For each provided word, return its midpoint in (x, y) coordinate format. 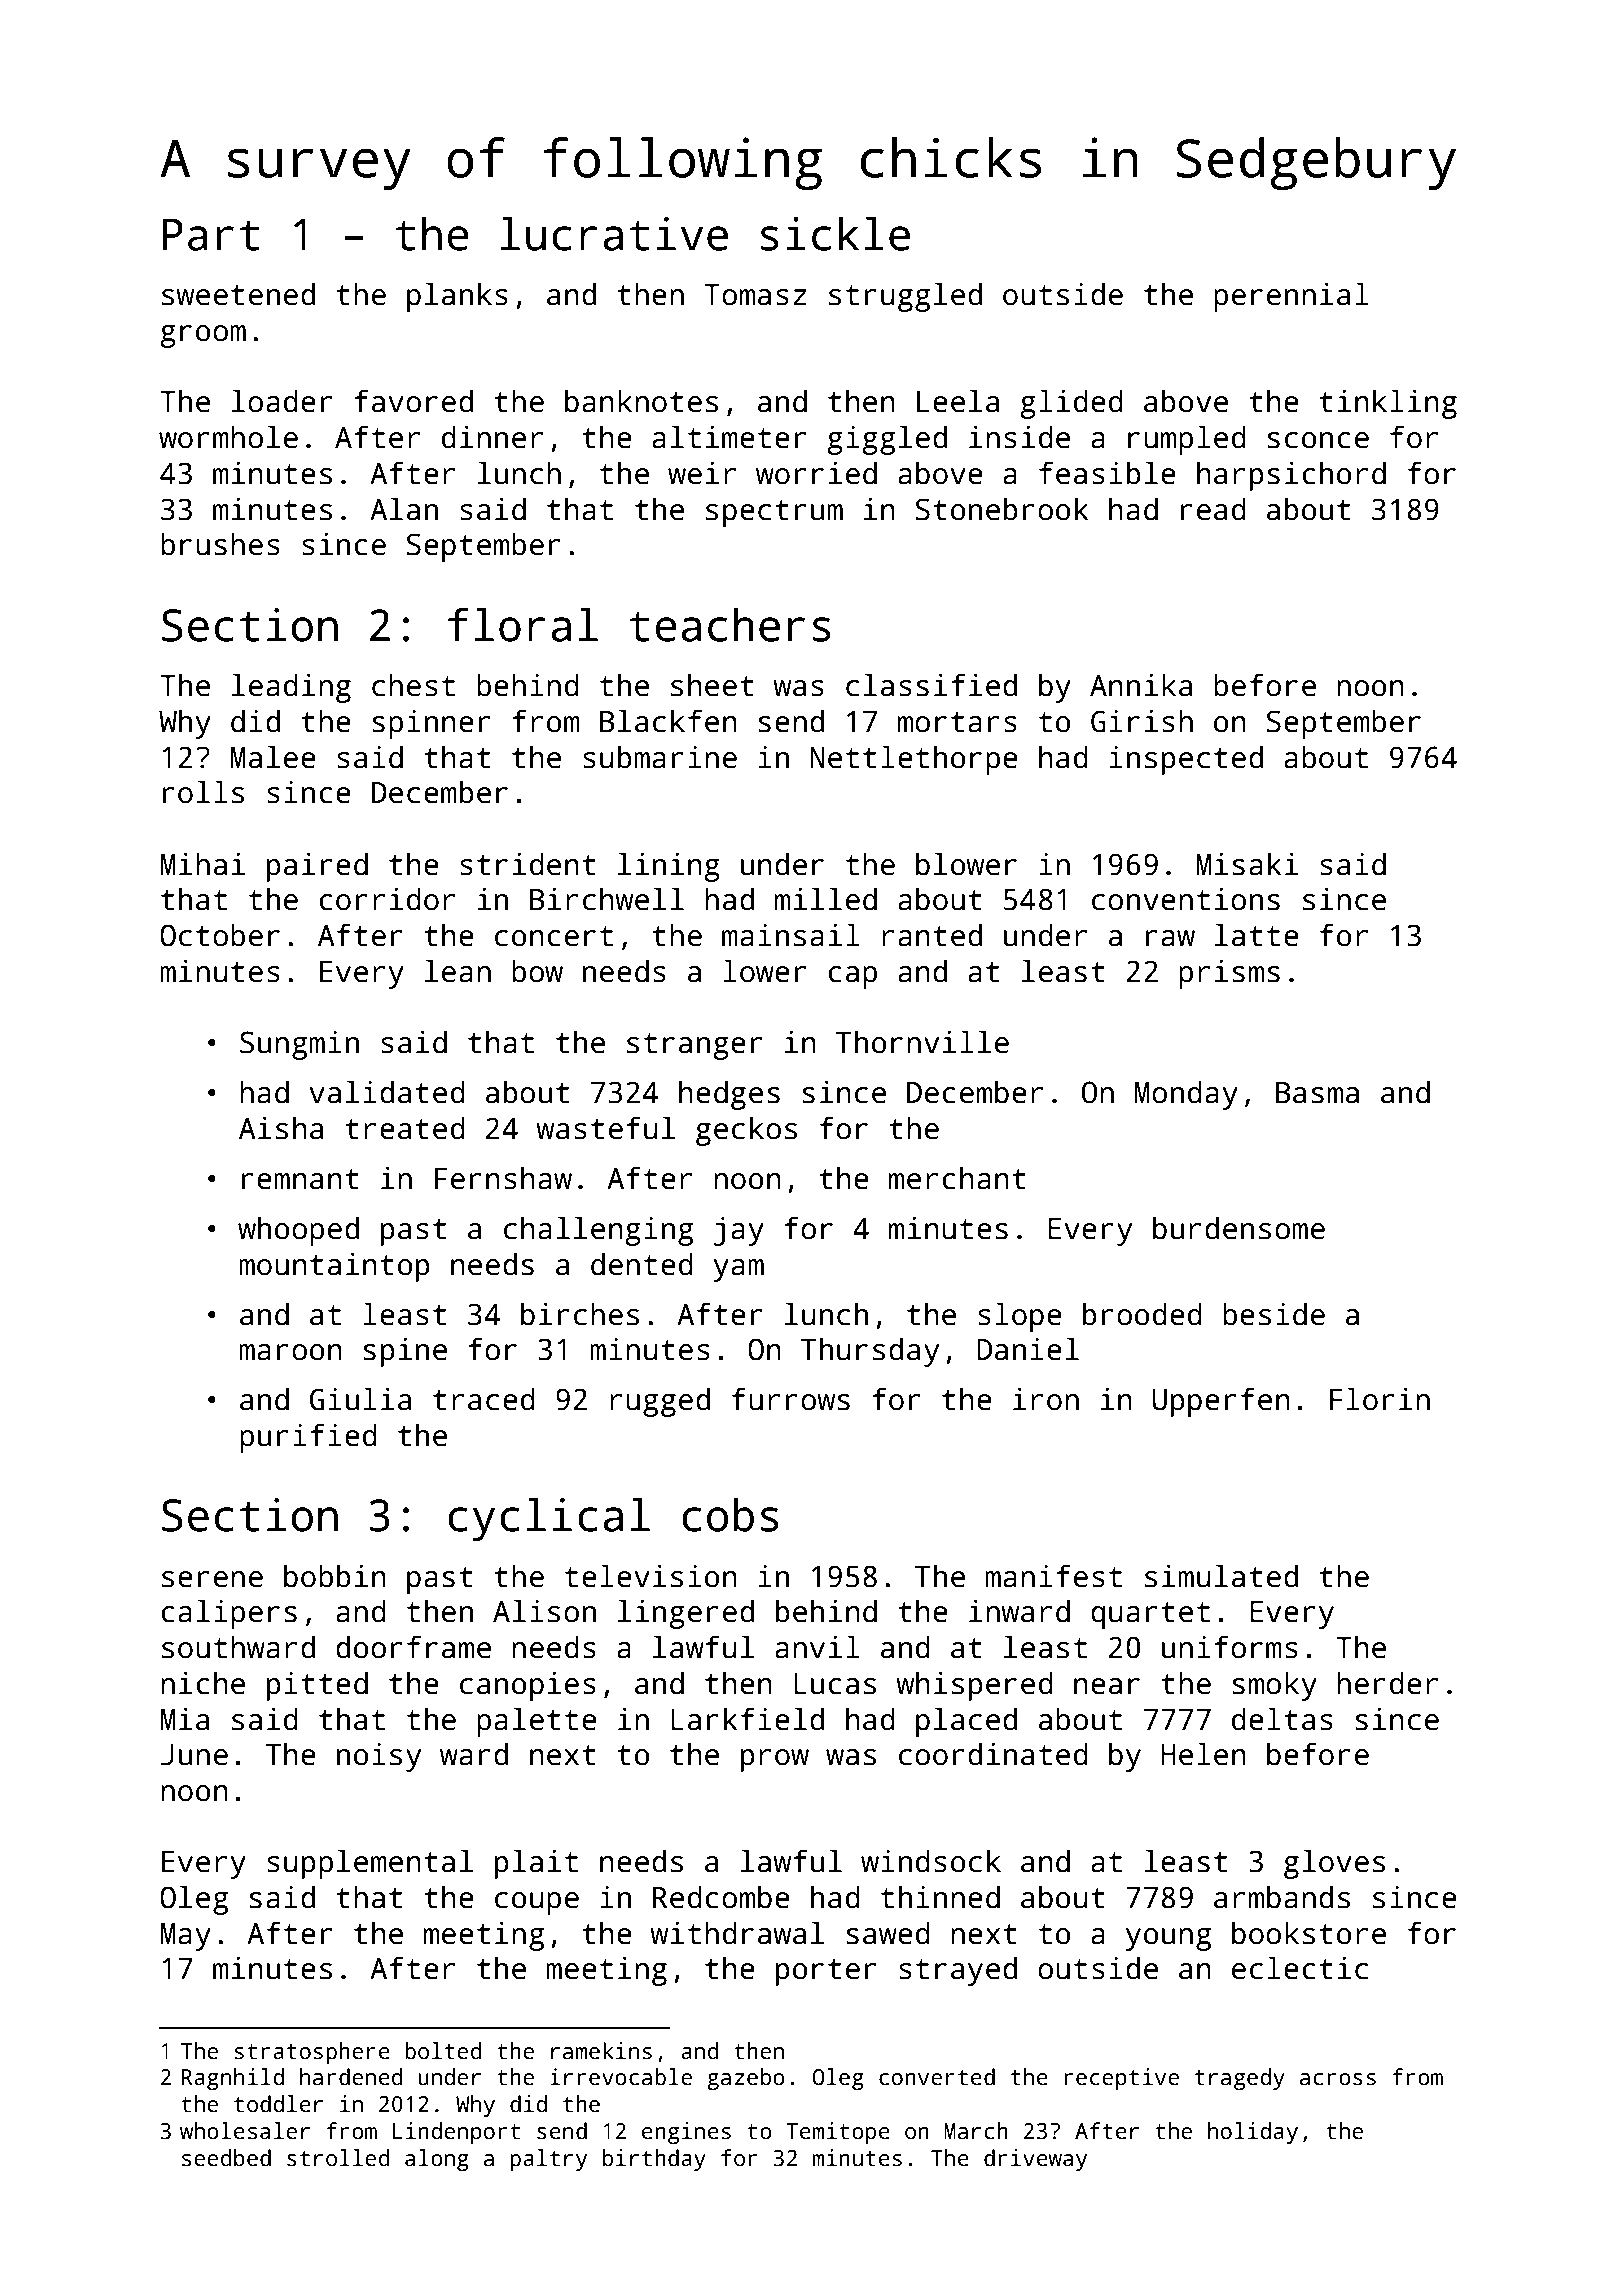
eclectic (1300, 1968)
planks (457, 297)
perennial (1291, 297)
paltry (548, 2160)
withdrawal (737, 1933)
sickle (835, 234)
